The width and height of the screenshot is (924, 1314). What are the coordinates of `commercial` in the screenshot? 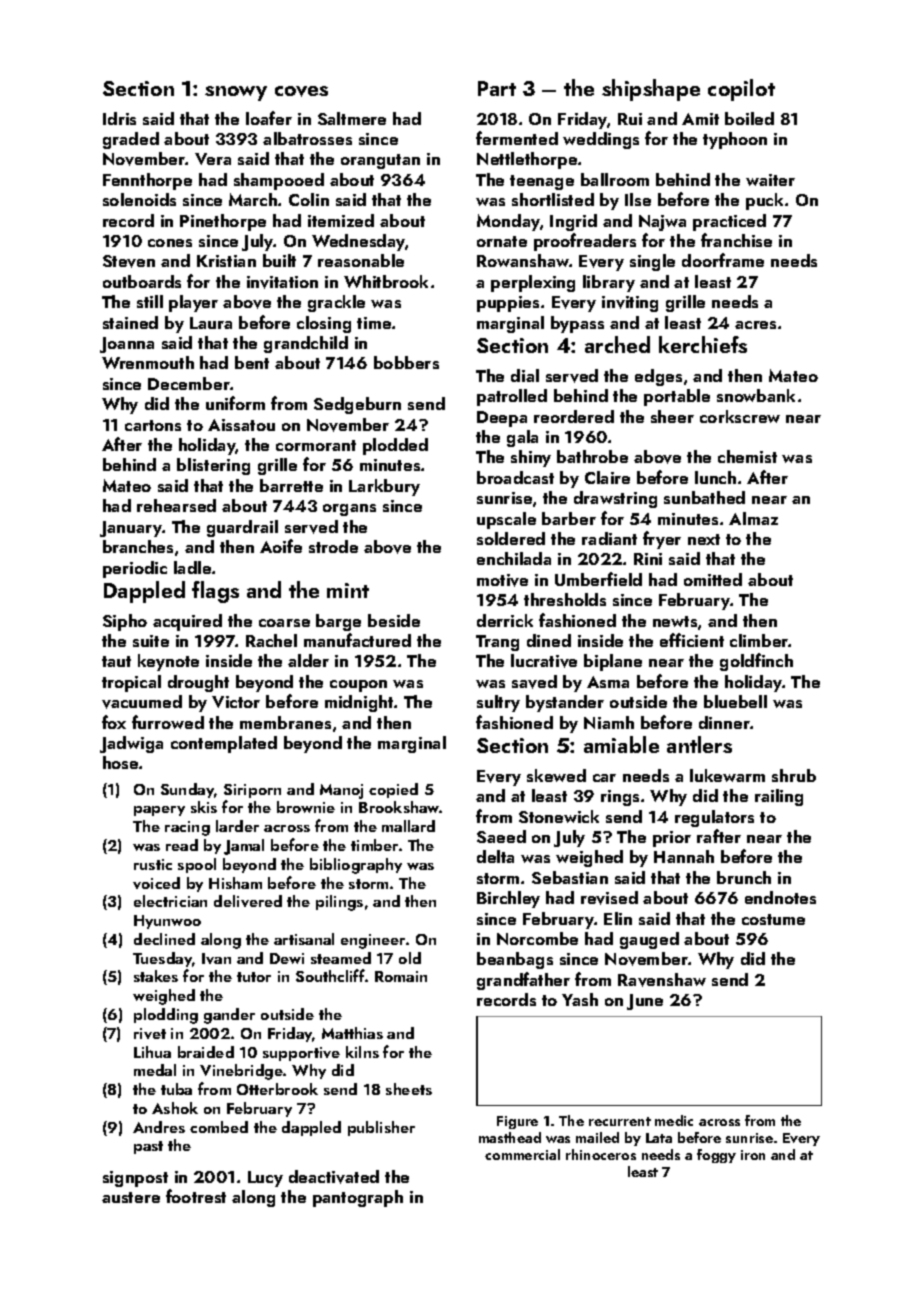 It's located at (522, 1154).
